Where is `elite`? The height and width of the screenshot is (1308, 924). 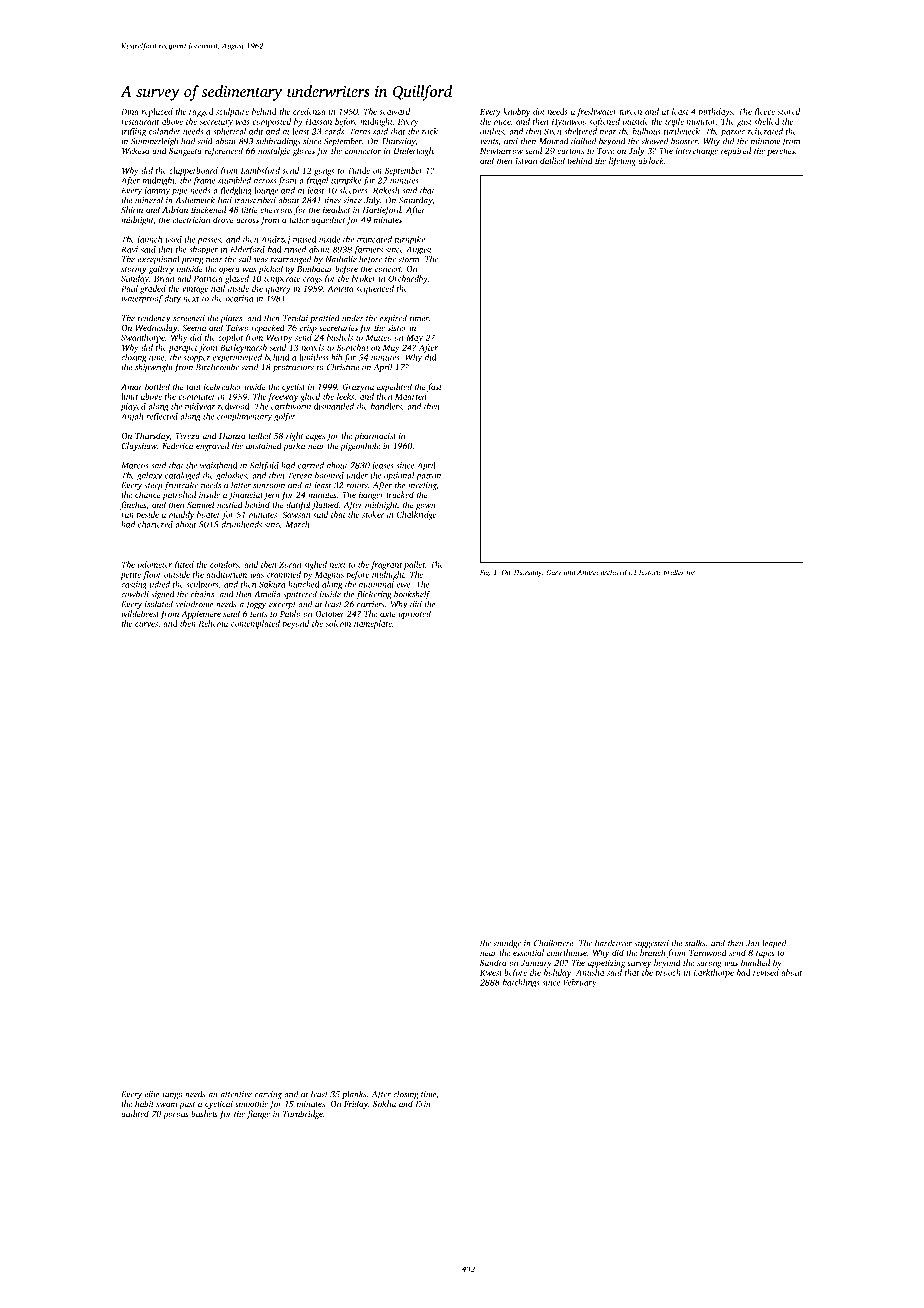
elite is located at coordinates (152, 1094).
